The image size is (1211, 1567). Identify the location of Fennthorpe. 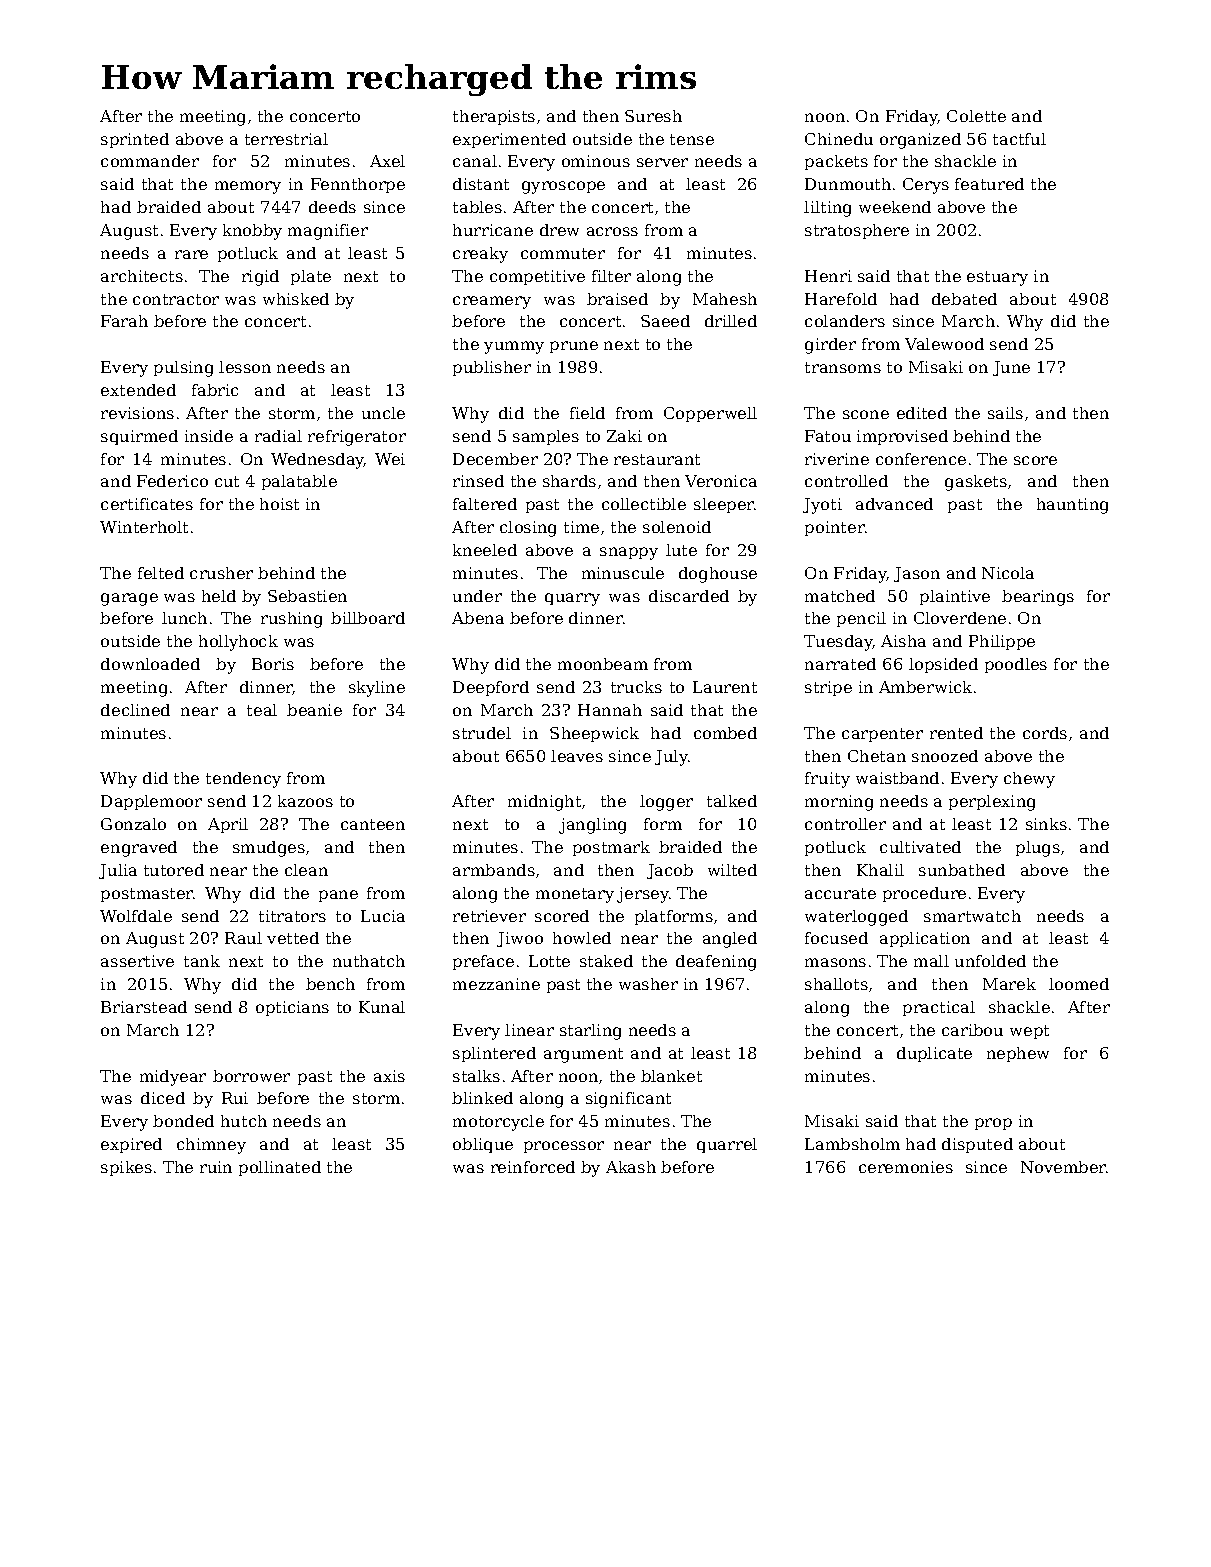
(358, 185).
